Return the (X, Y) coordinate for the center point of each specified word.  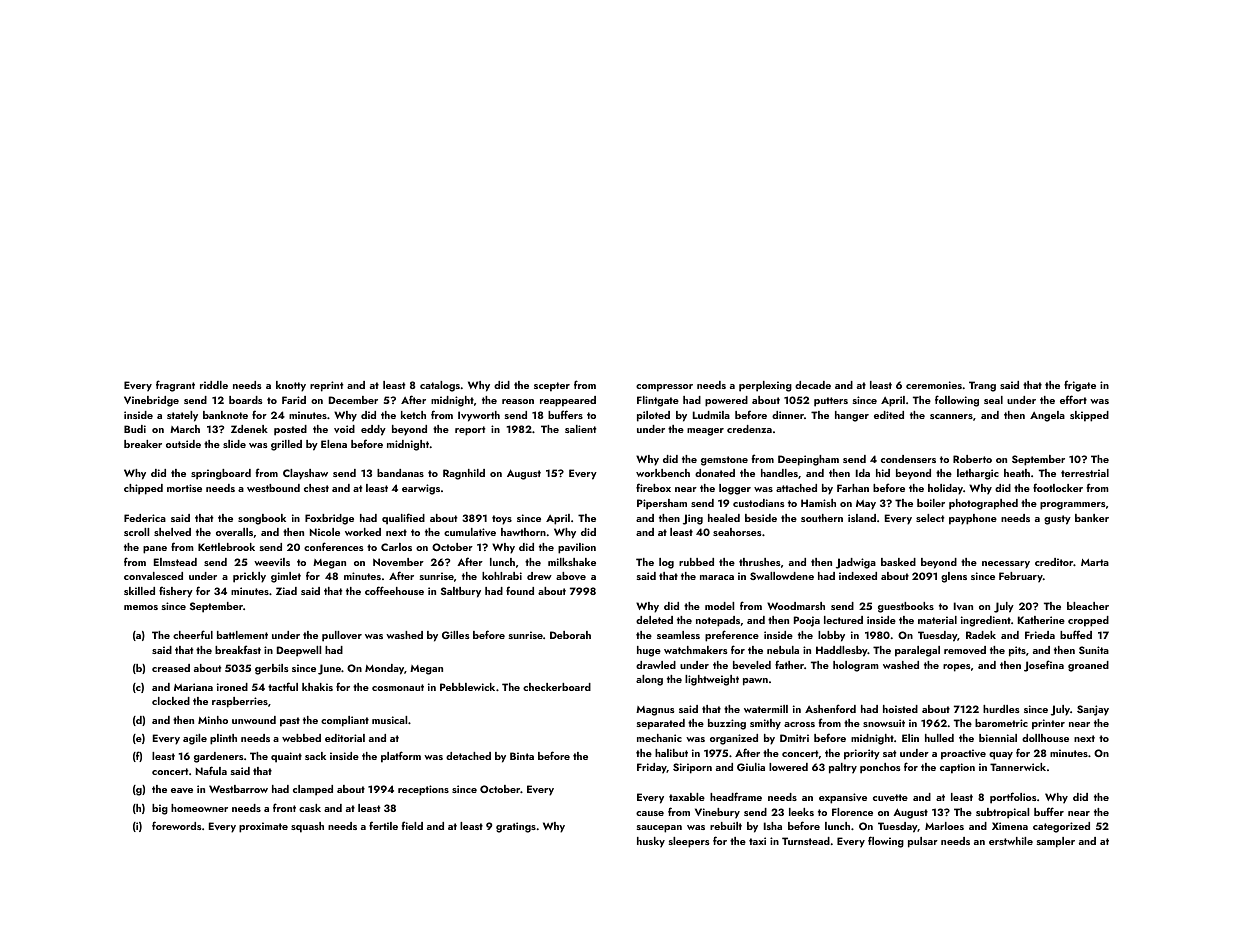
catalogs (440, 386)
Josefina (1044, 666)
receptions (423, 790)
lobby (831, 636)
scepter (552, 387)
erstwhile (1011, 841)
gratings (516, 827)
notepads (718, 621)
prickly (249, 577)
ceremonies (934, 385)
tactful (283, 686)
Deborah (570, 635)
